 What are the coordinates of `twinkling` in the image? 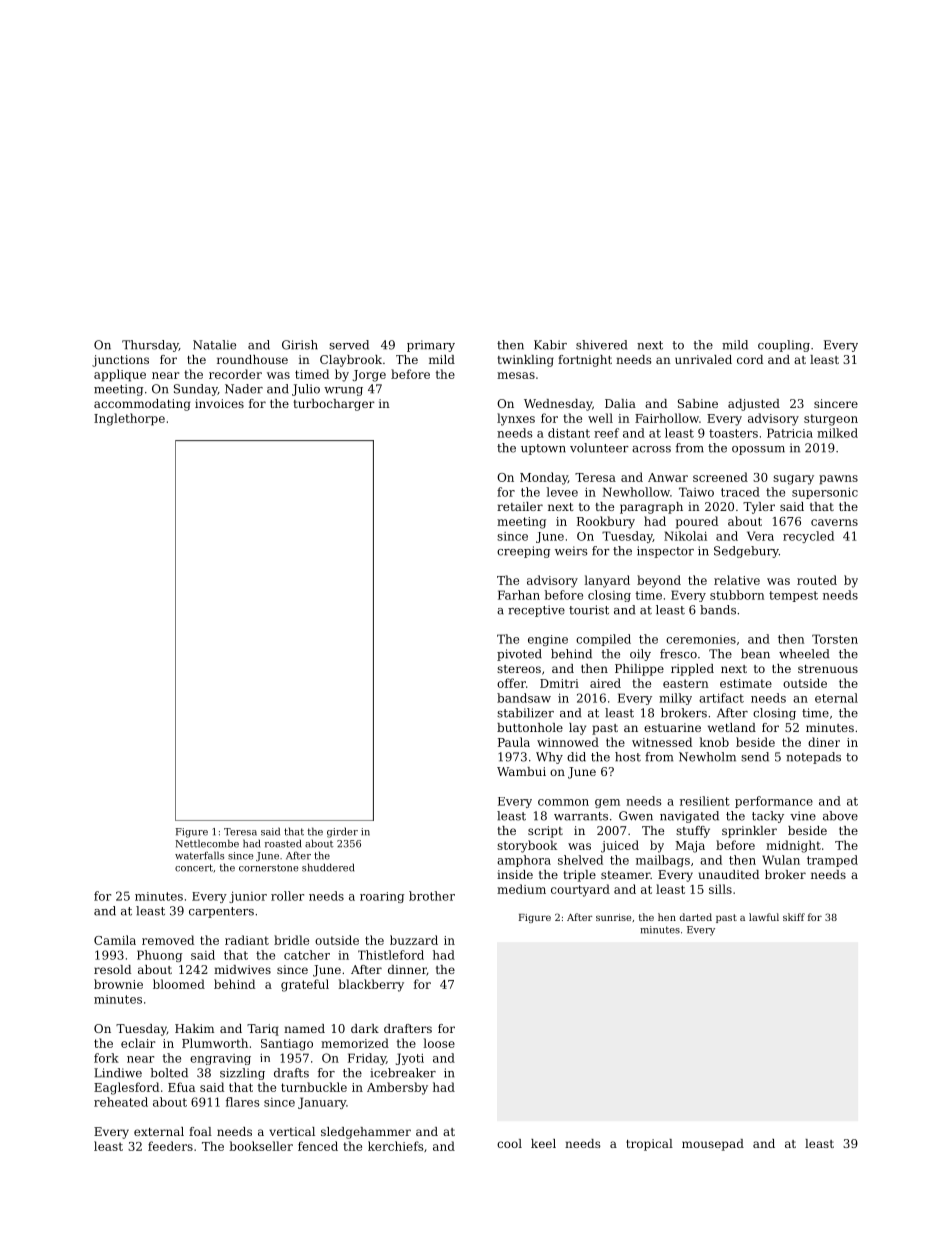 It's located at (526, 361).
